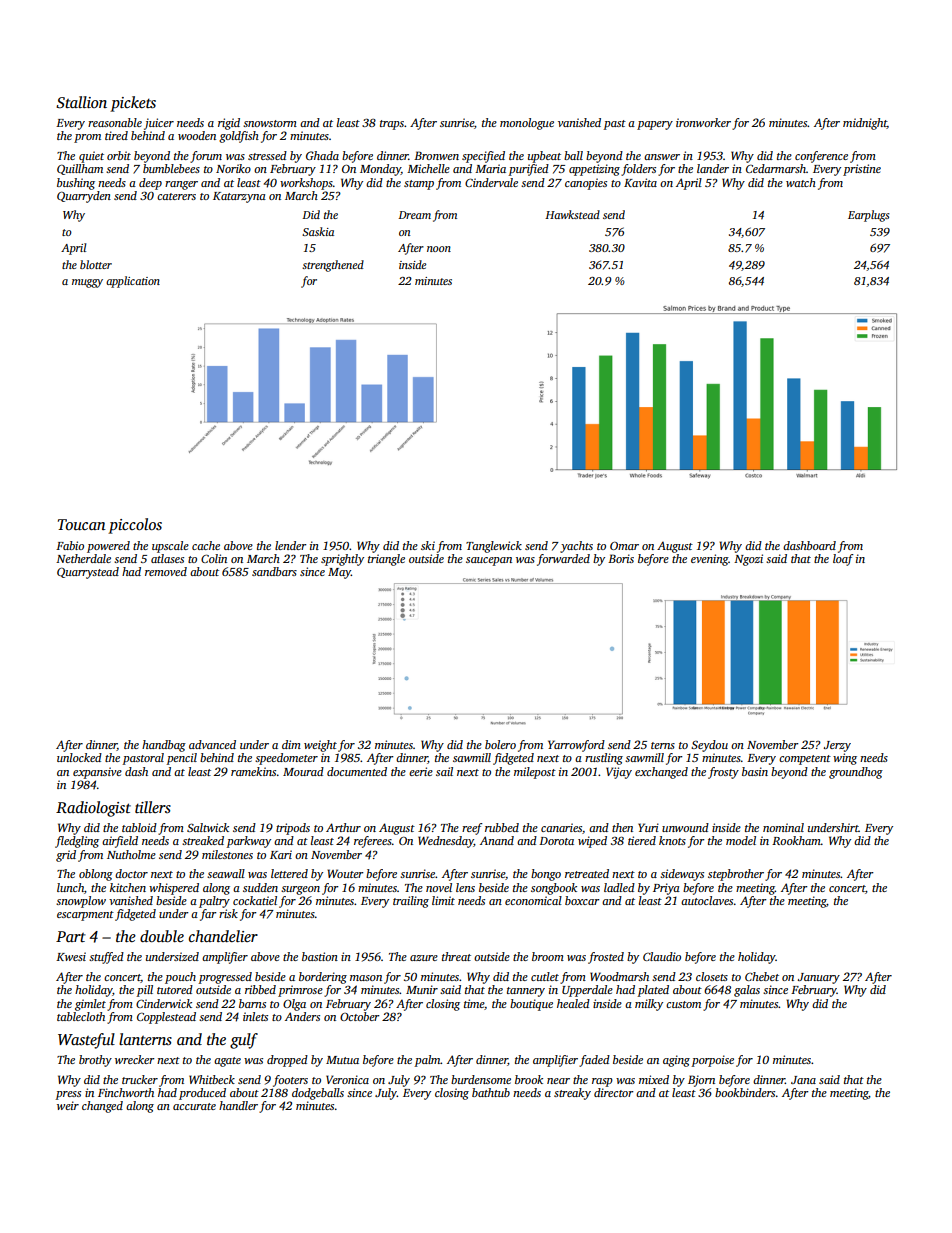 The width and height of the screenshot is (952, 1233). Describe the element at coordinates (491, 1092) in the screenshot. I see `bathtub` at that location.
